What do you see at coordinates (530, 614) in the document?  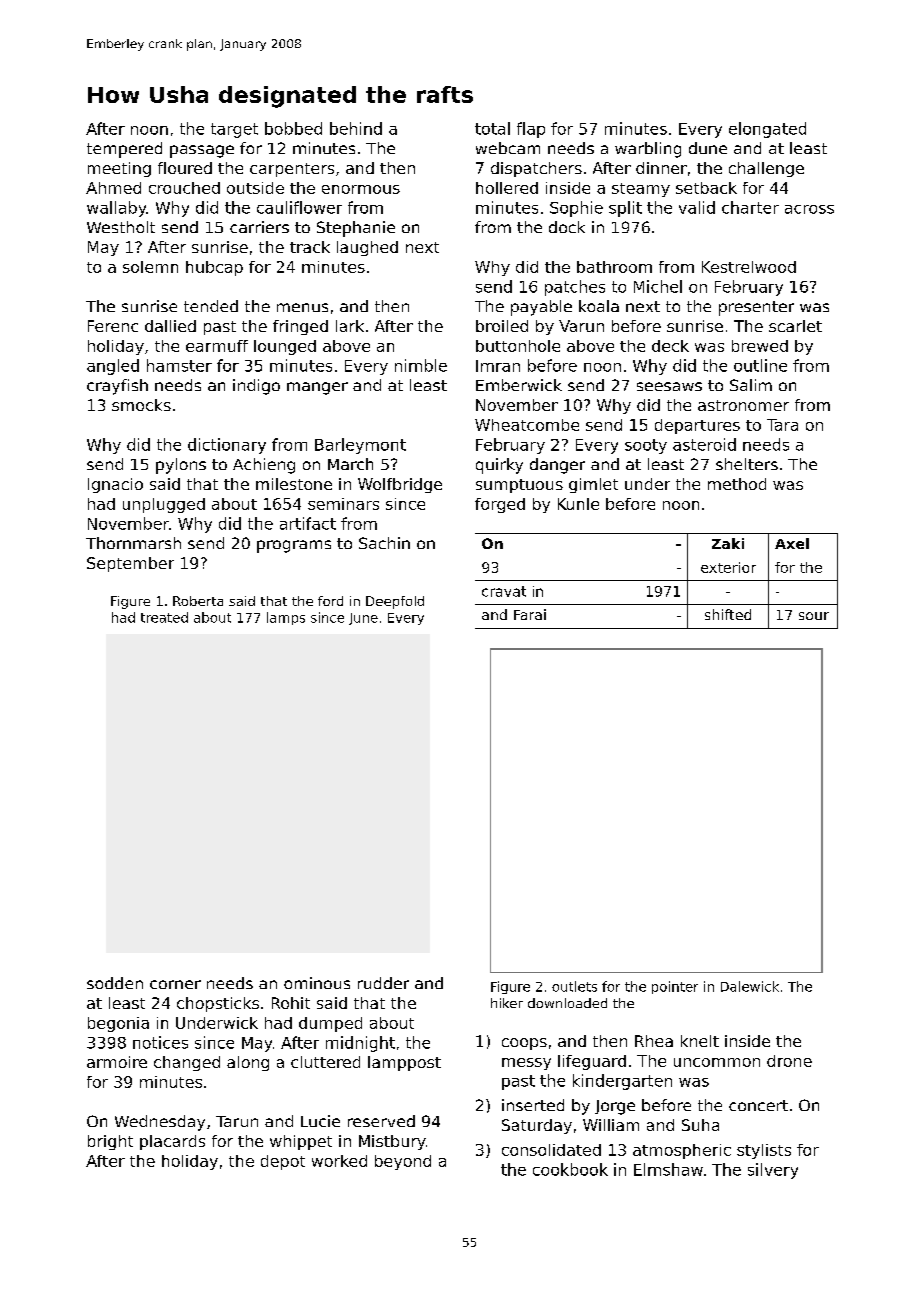 I see `Farai` at bounding box center [530, 614].
